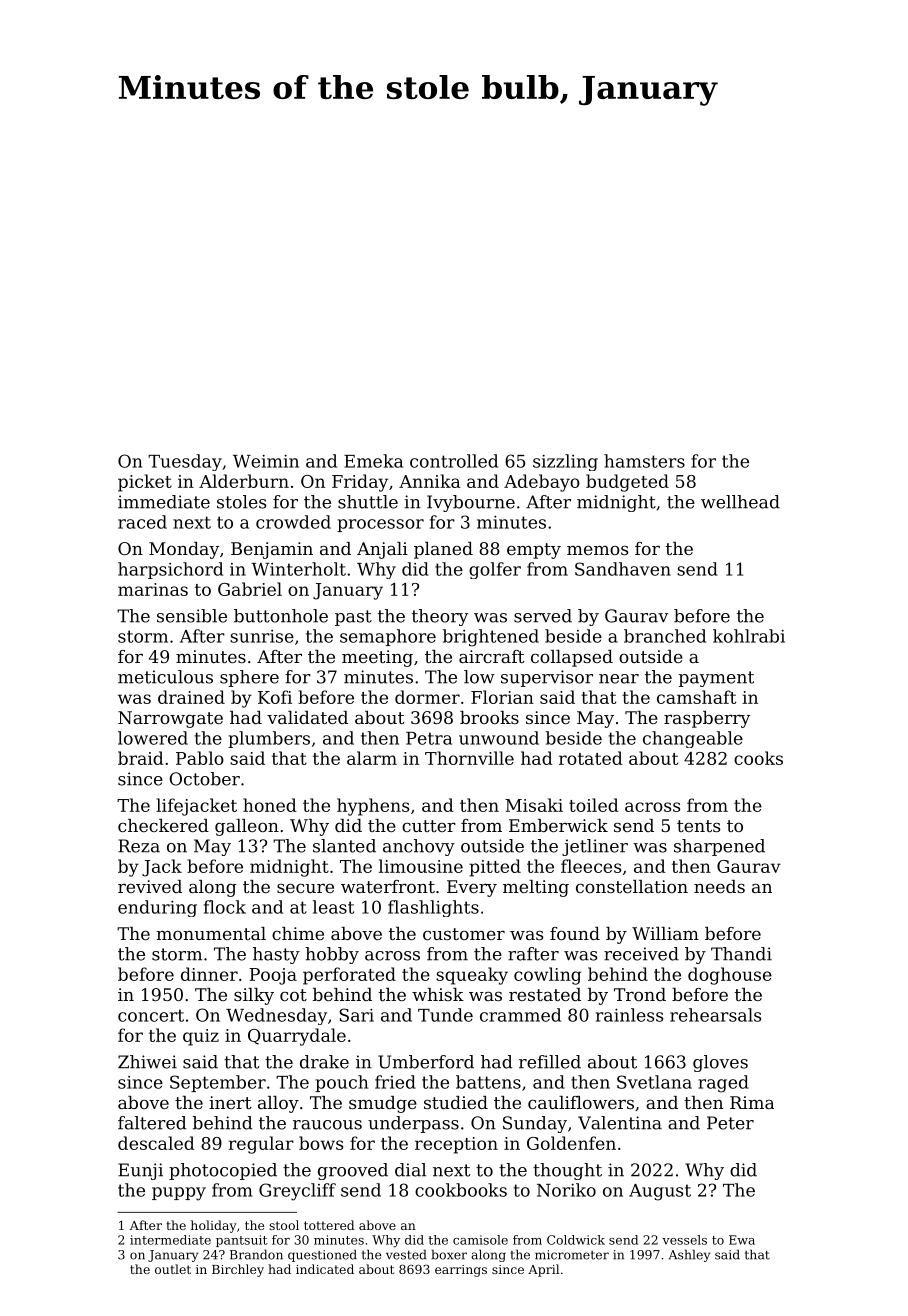 This page has width=908, height=1316. I want to click on flashlights, so click(433, 908).
